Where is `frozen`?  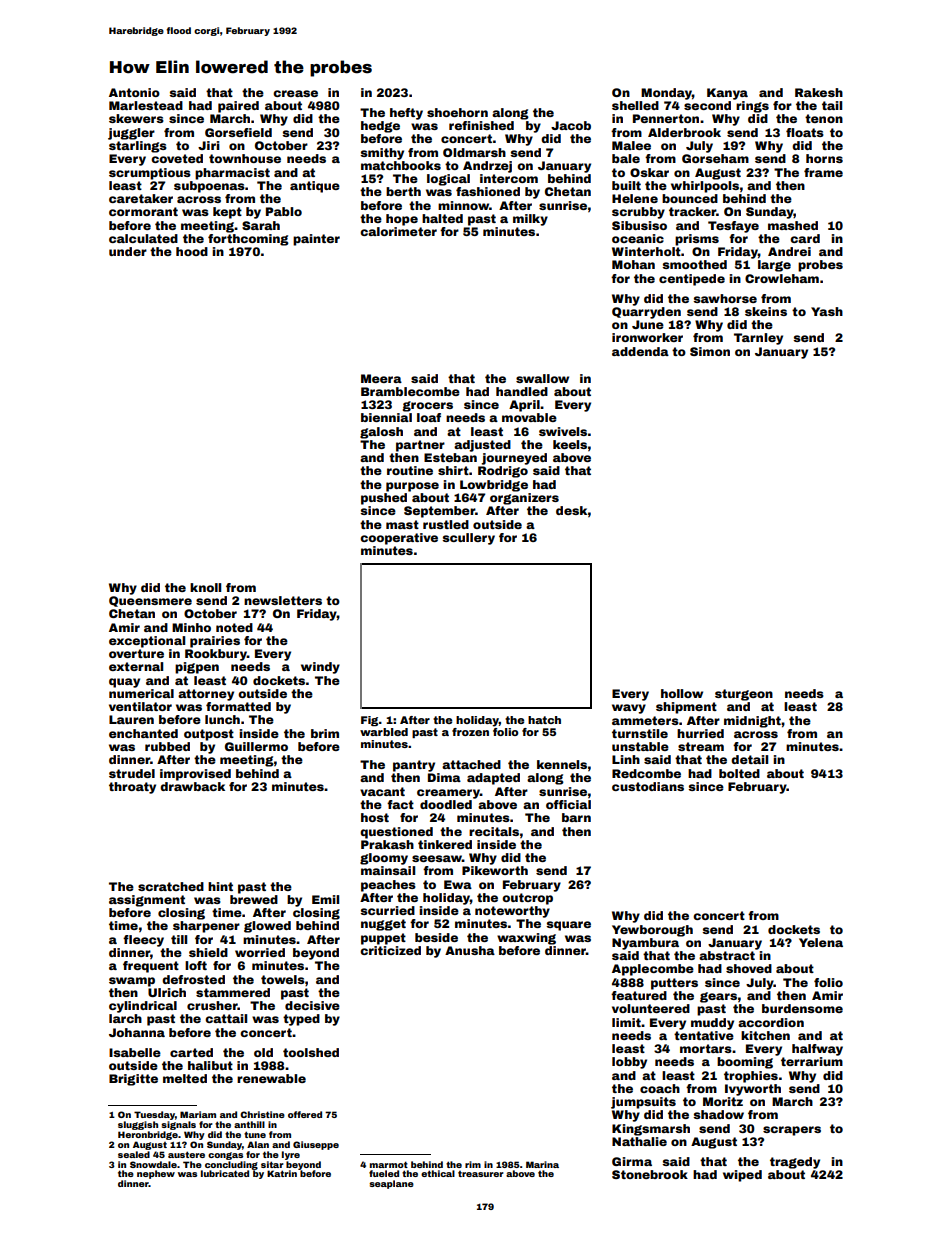 frozen is located at coordinates (470, 732).
